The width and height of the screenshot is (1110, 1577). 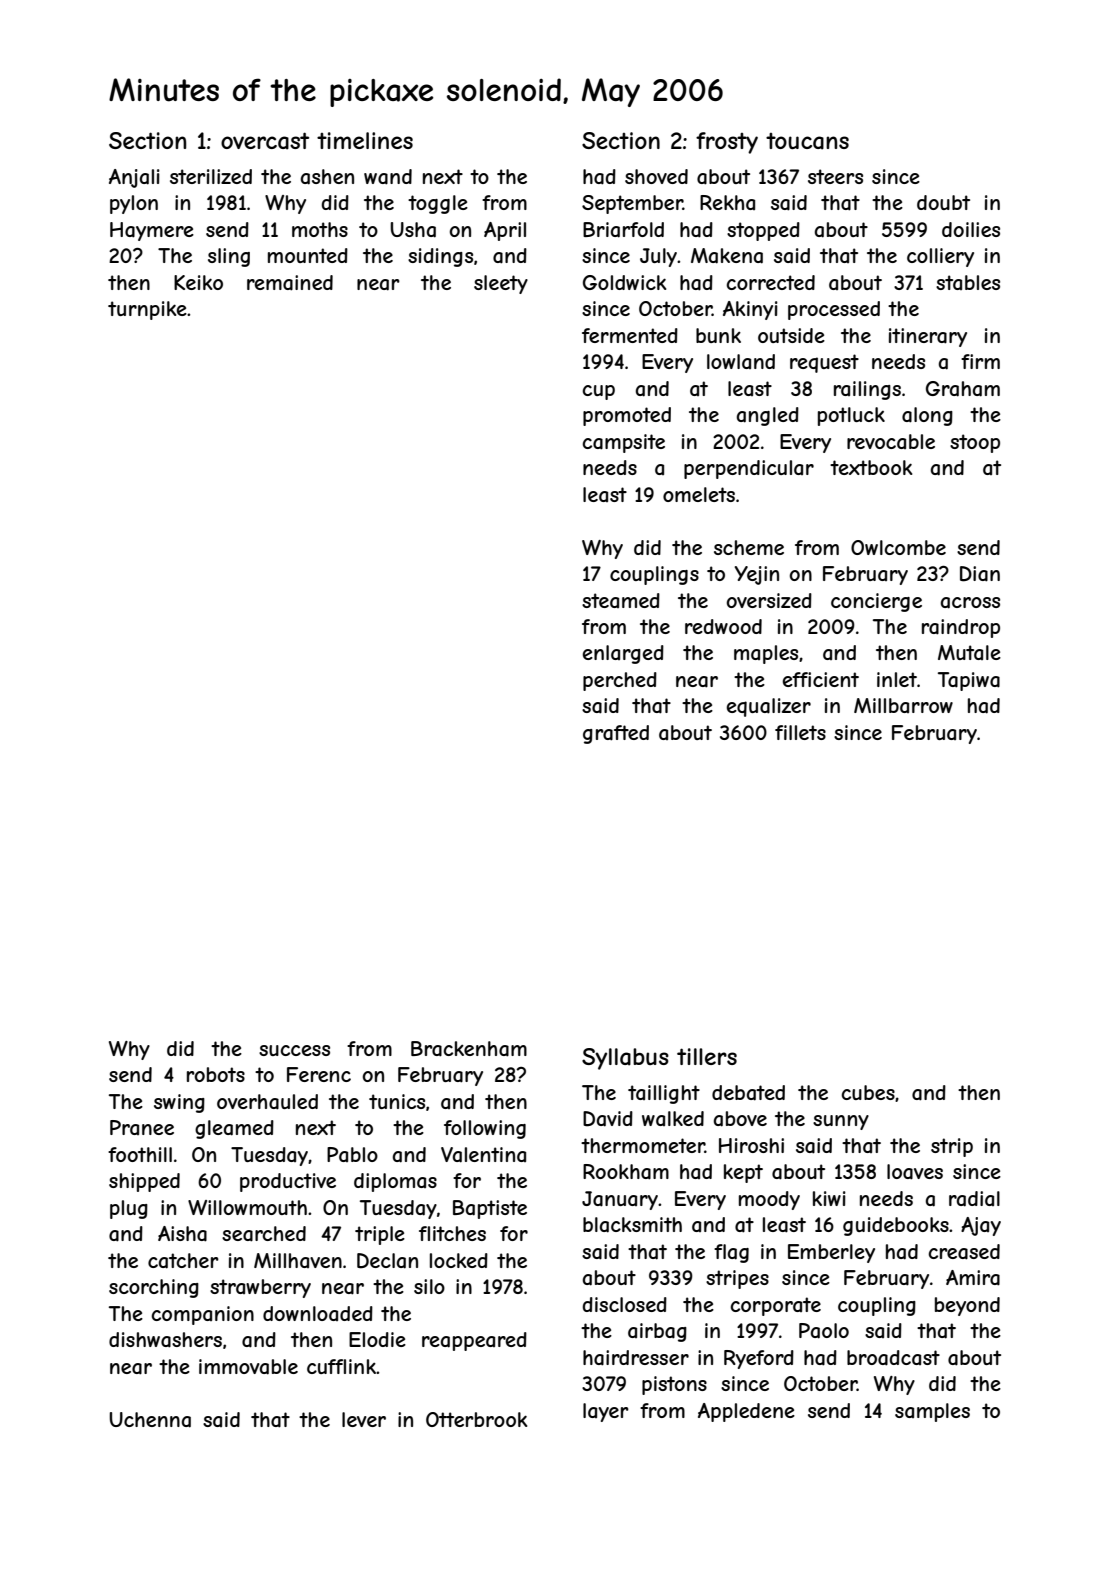 I want to click on Uchenna, so click(x=150, y=1420).
